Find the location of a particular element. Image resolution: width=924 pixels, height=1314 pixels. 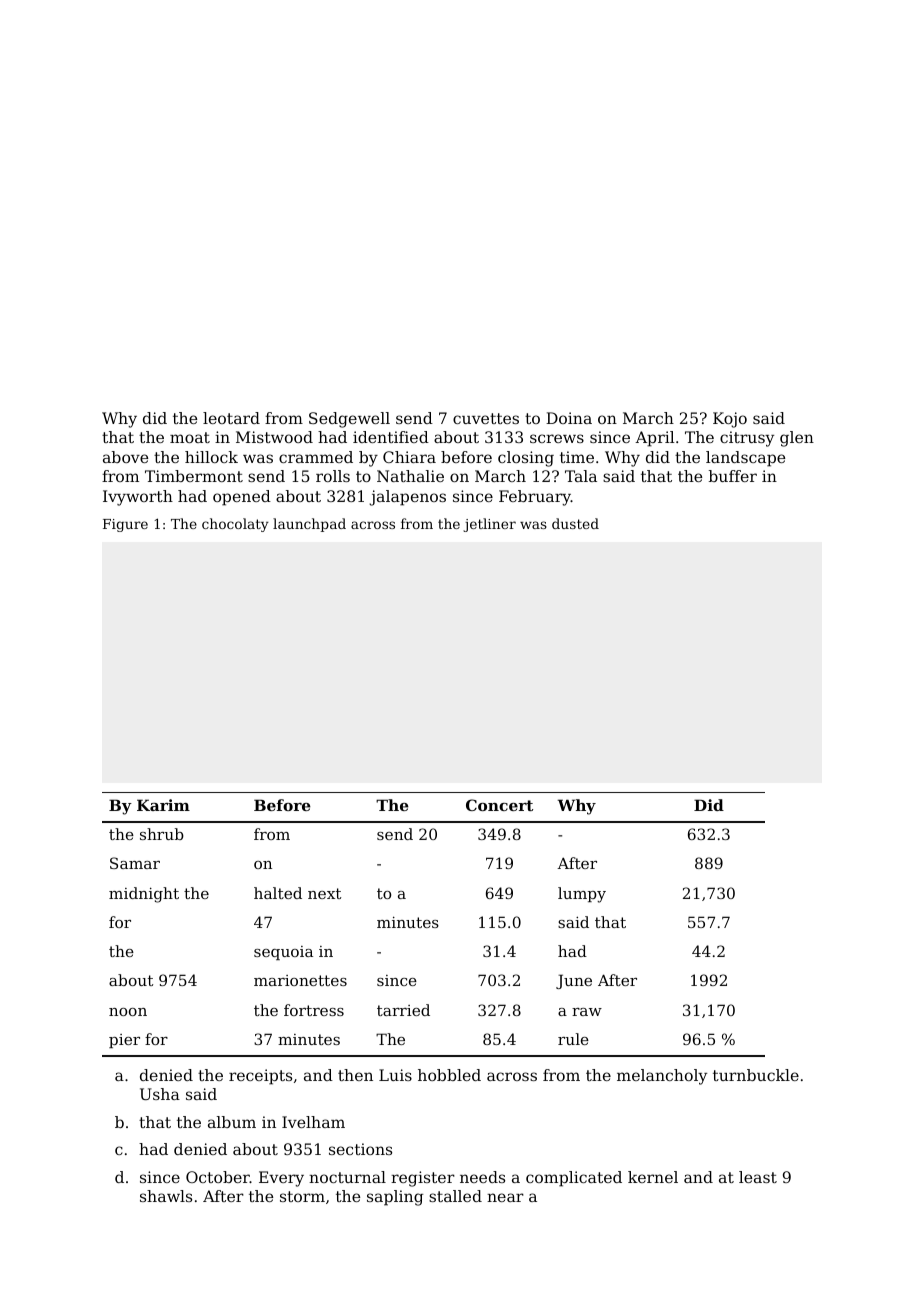

Samar is located at coordinates (135, 863).
